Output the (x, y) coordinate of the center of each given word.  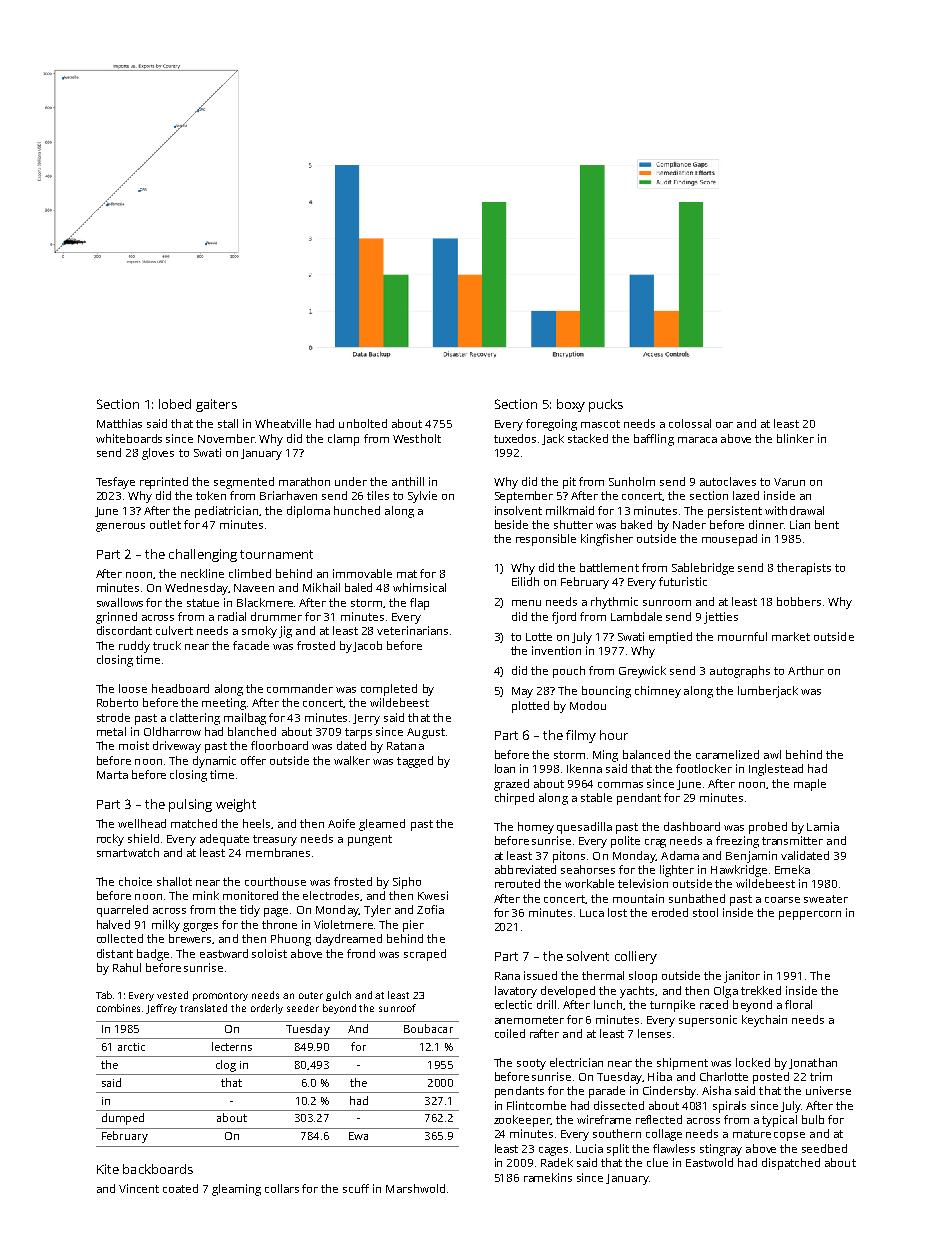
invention (556, 650)
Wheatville (283, 423)
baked (636, 524)
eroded (670, 912)
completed (389, 690)
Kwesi (433, 895)
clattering (195, 719)
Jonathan (813, 1063)
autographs (740, 672)
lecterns (232, 1046)
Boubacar (428, 1028)
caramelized (727, 754)
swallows (120, 602)
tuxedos (515, 438)
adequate (224, 840)
